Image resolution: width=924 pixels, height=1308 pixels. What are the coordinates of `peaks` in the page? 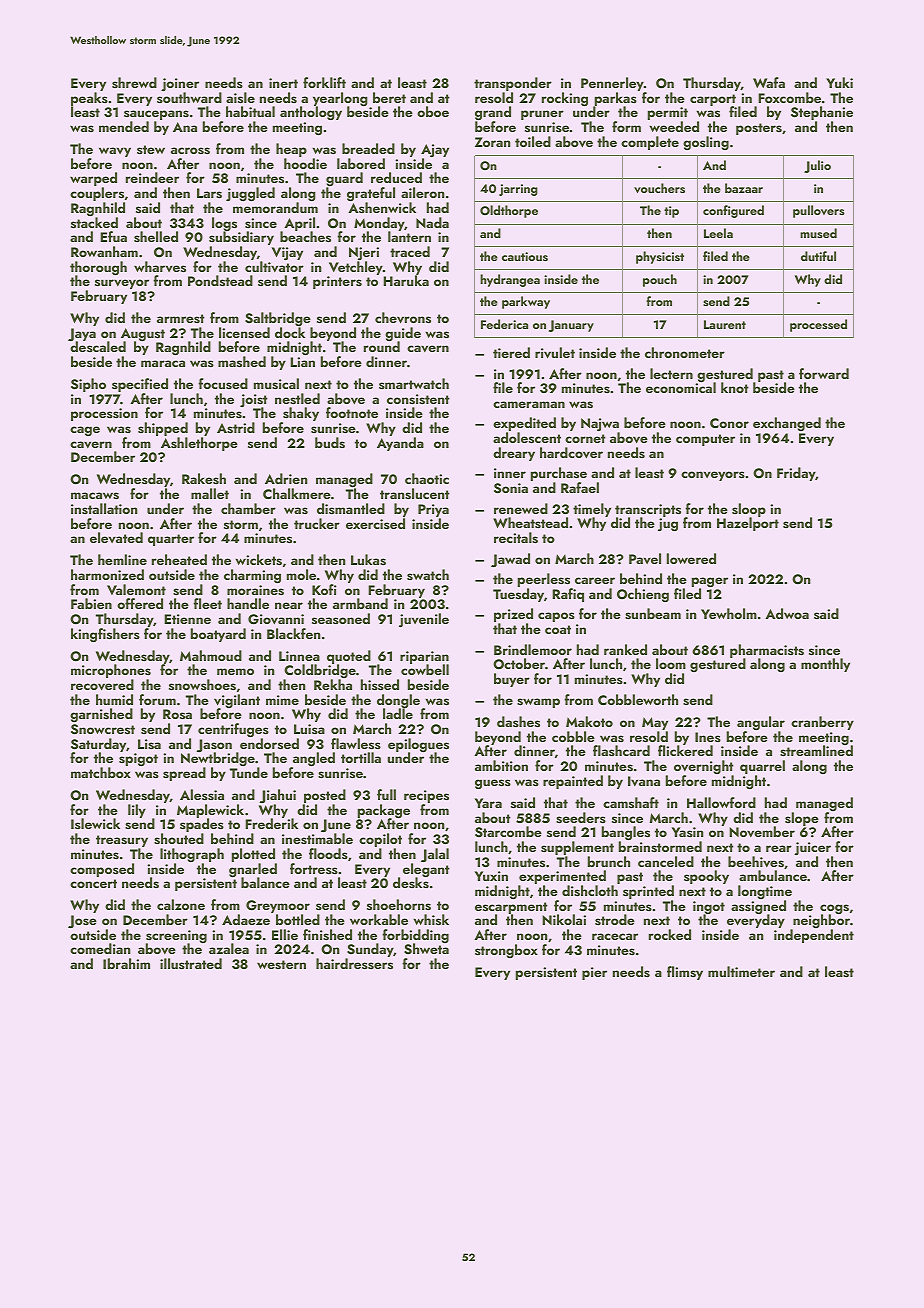 It's located at (89, 99).
